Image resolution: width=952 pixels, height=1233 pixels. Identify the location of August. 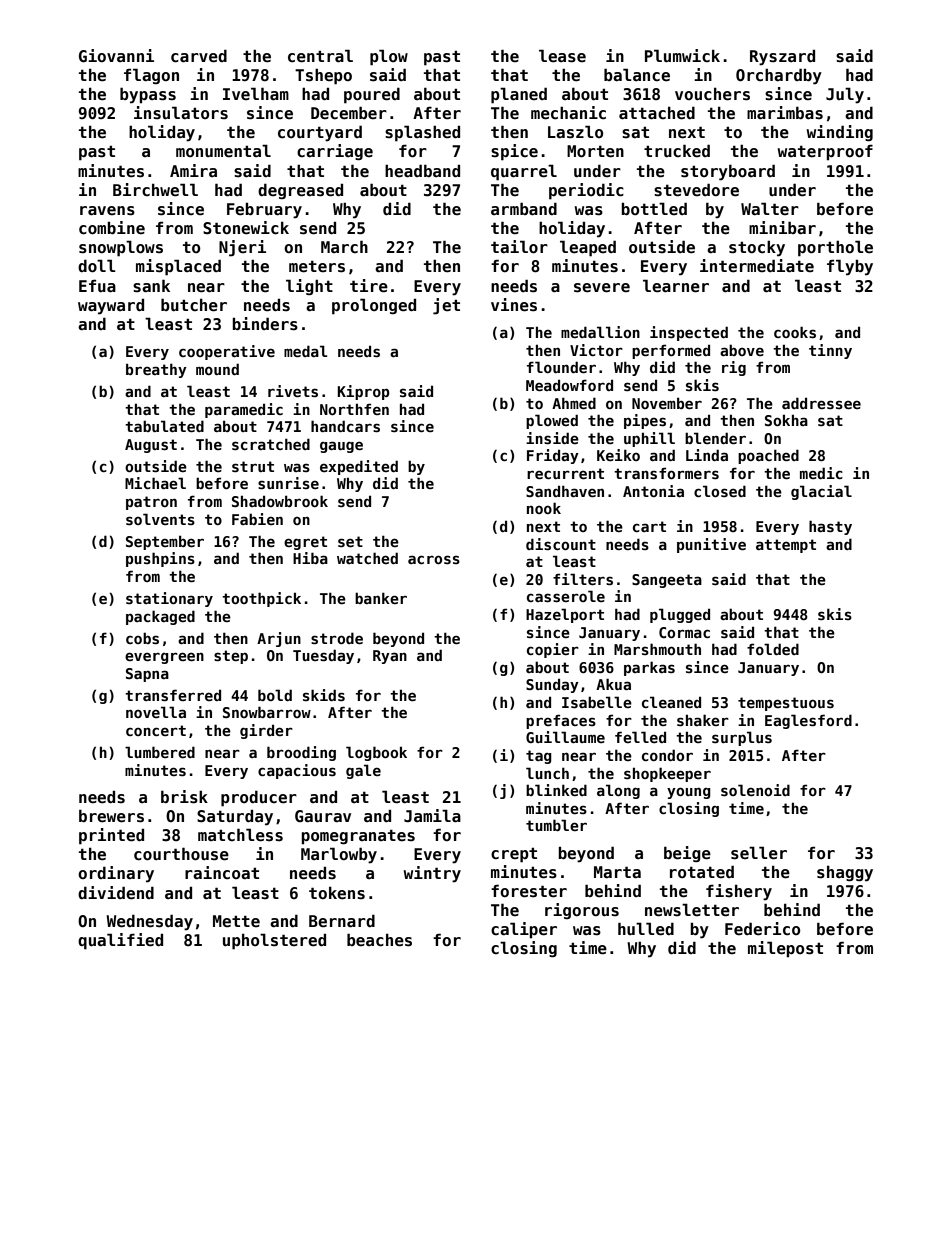
(151, 446).
